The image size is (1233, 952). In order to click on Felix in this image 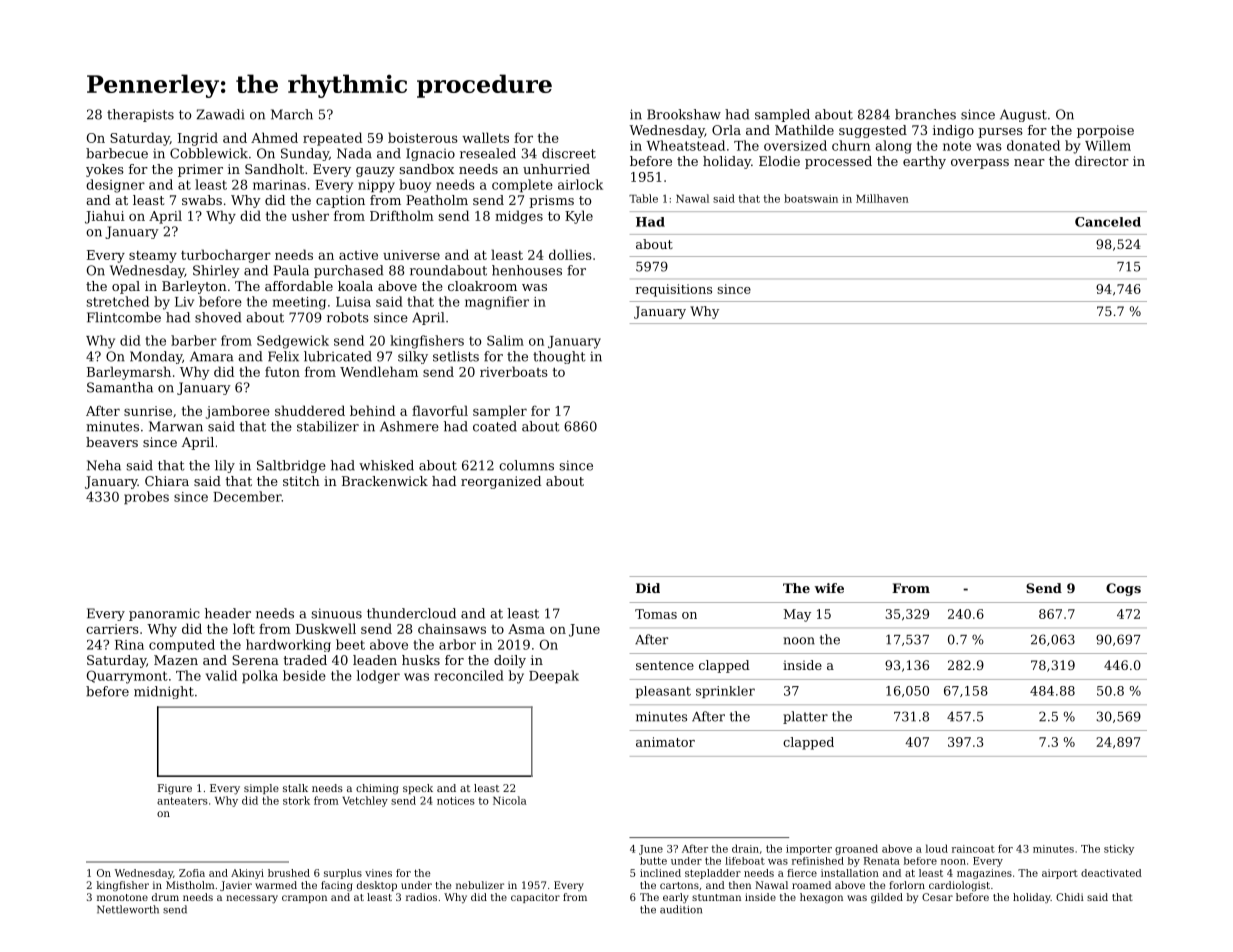, I will do `click(283, 356)`.
